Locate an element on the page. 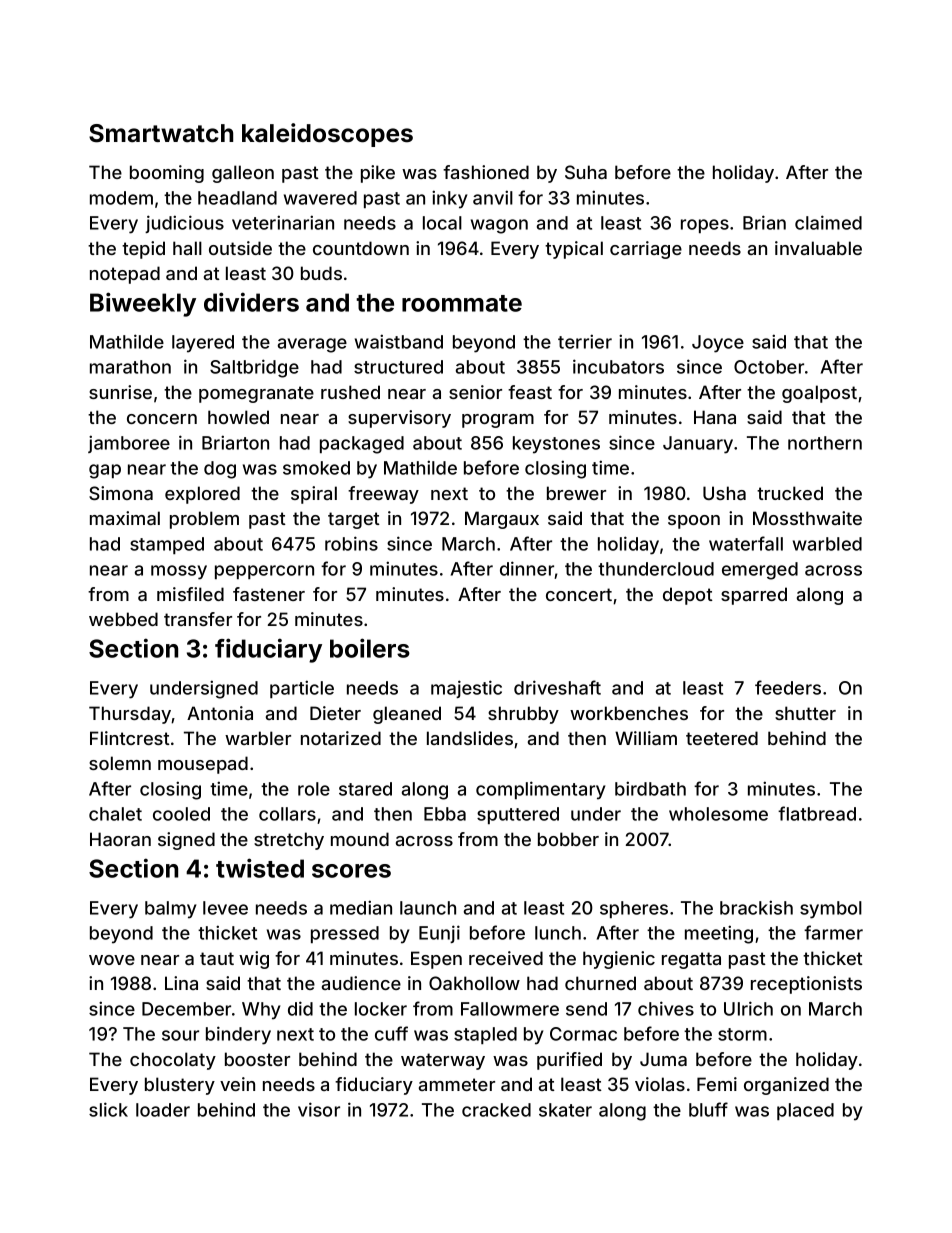 Image resolution: width=952 pixels, height=1233 pixels. Suha is located at coordinates (586, 172).
